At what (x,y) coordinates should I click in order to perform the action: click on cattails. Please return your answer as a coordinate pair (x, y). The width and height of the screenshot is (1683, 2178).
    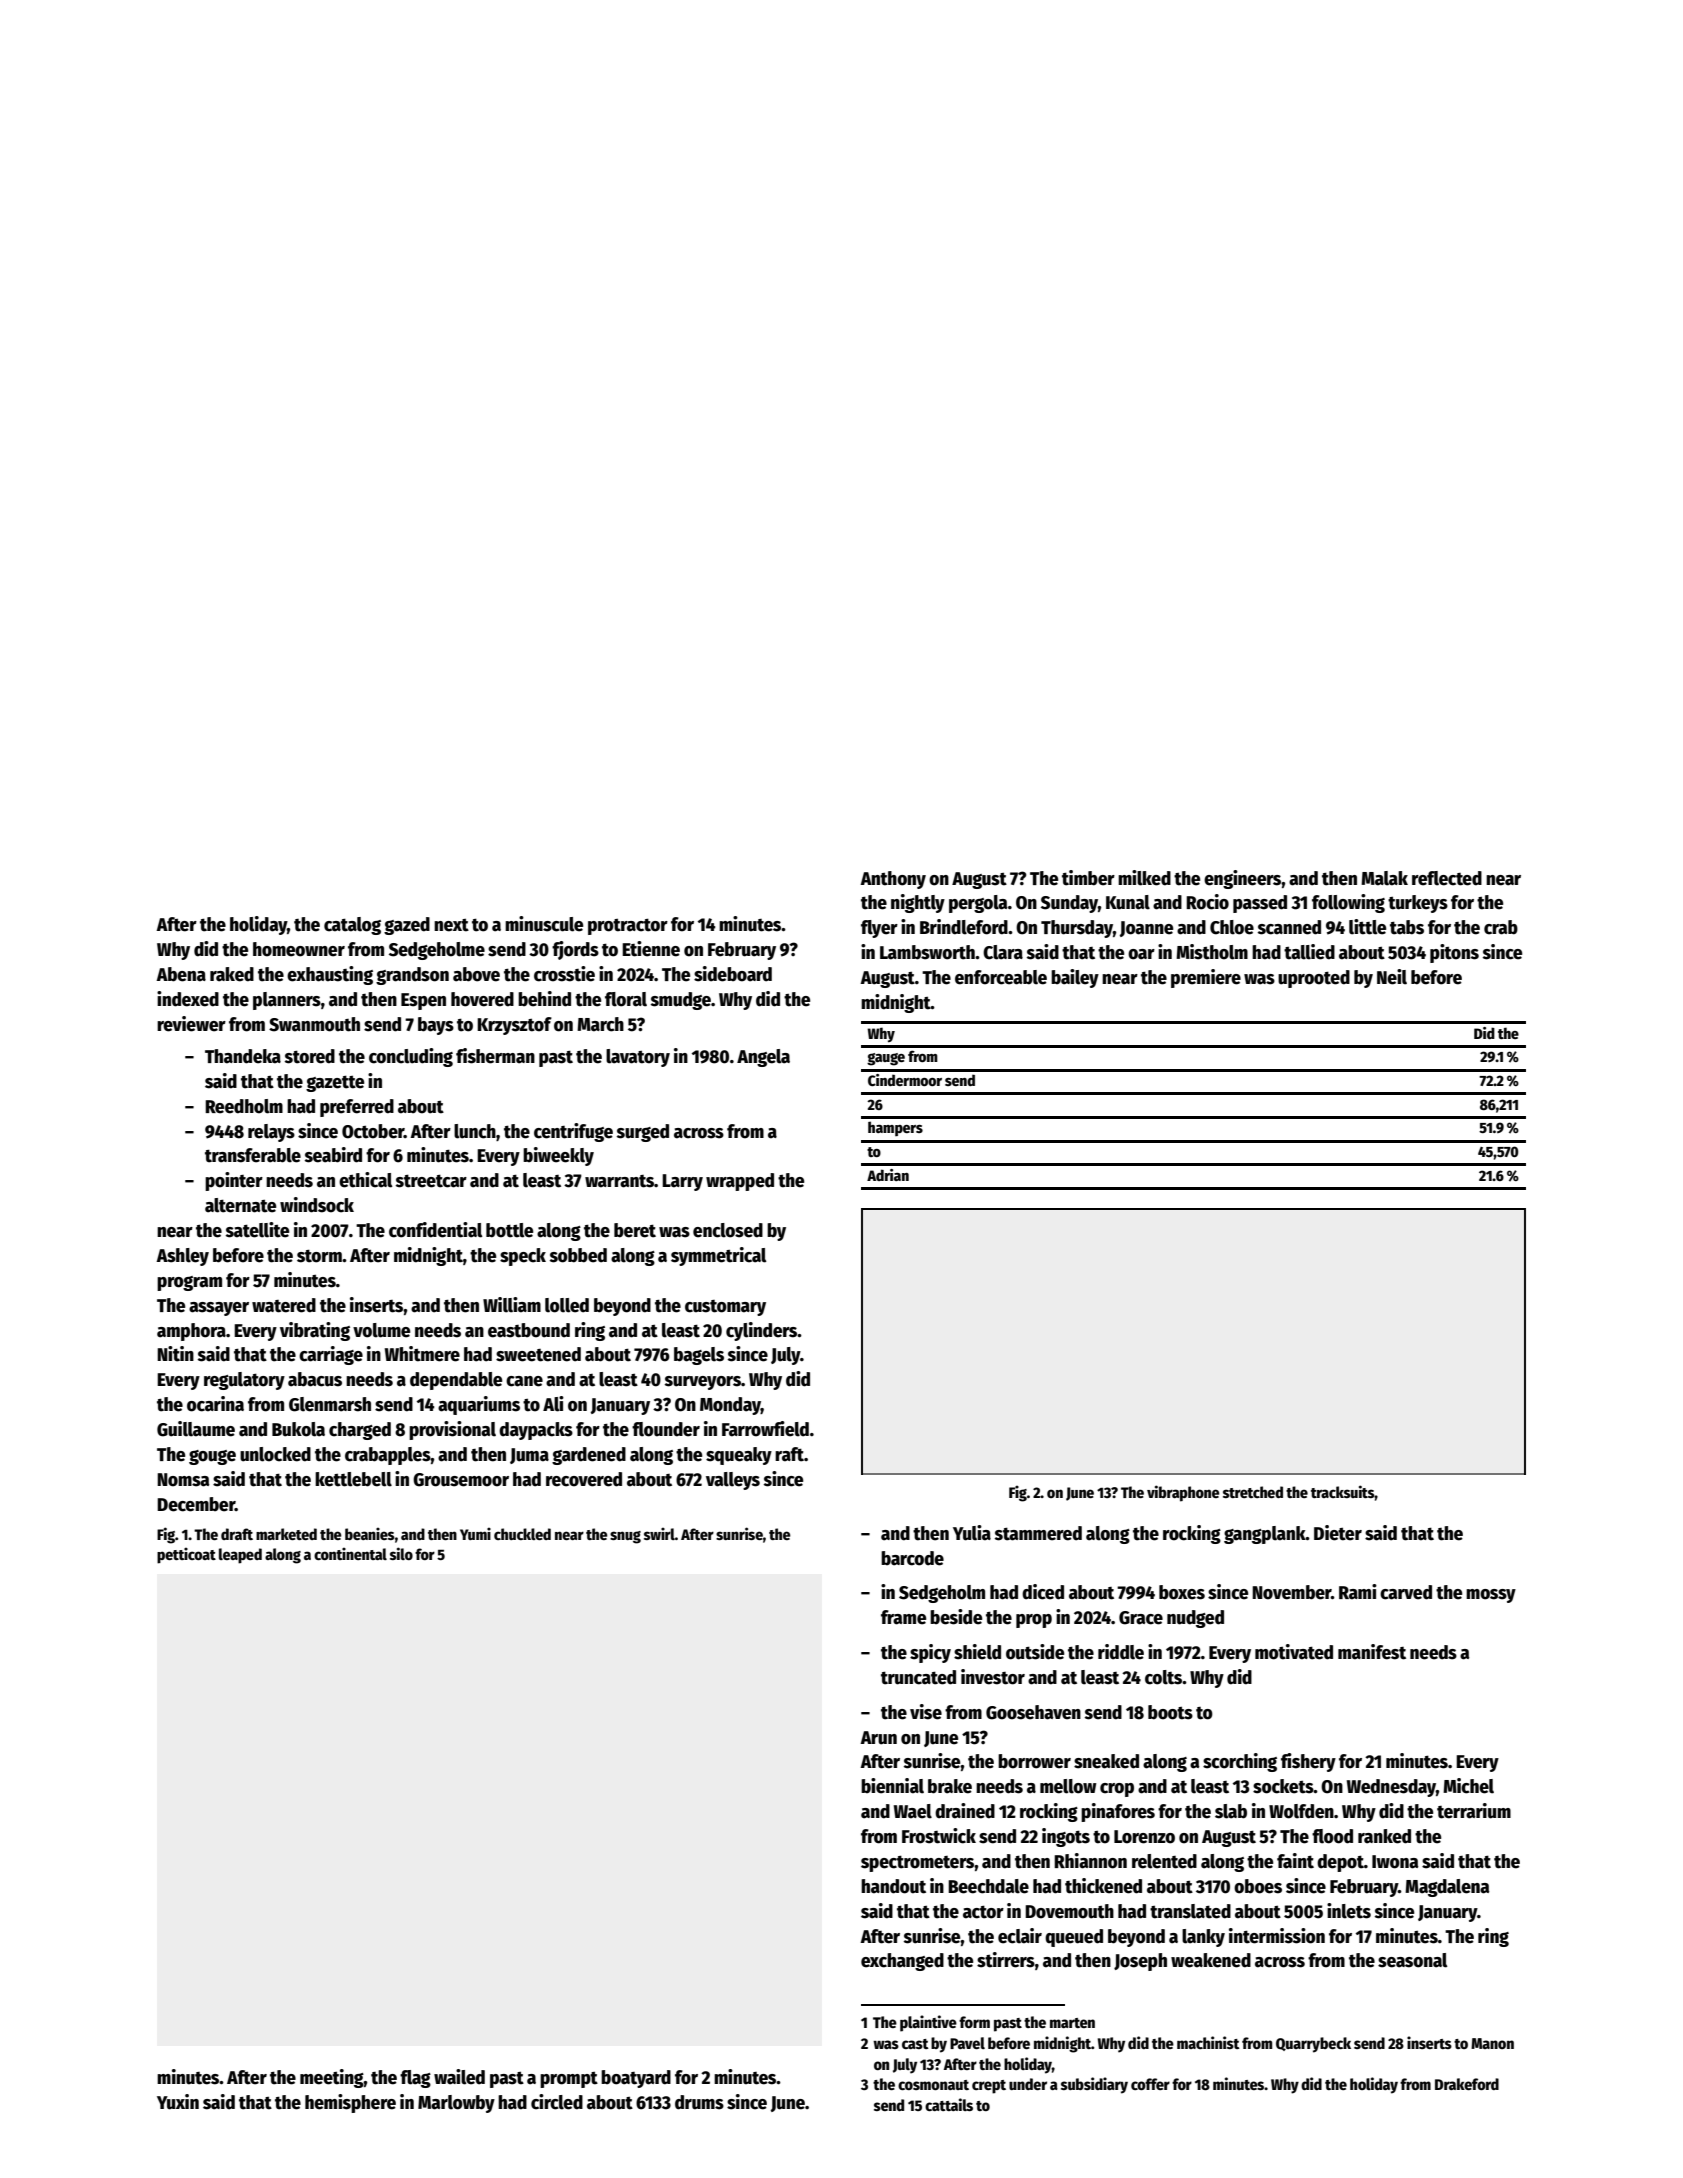
    Looking at the image, I should click on (949, 2104).
